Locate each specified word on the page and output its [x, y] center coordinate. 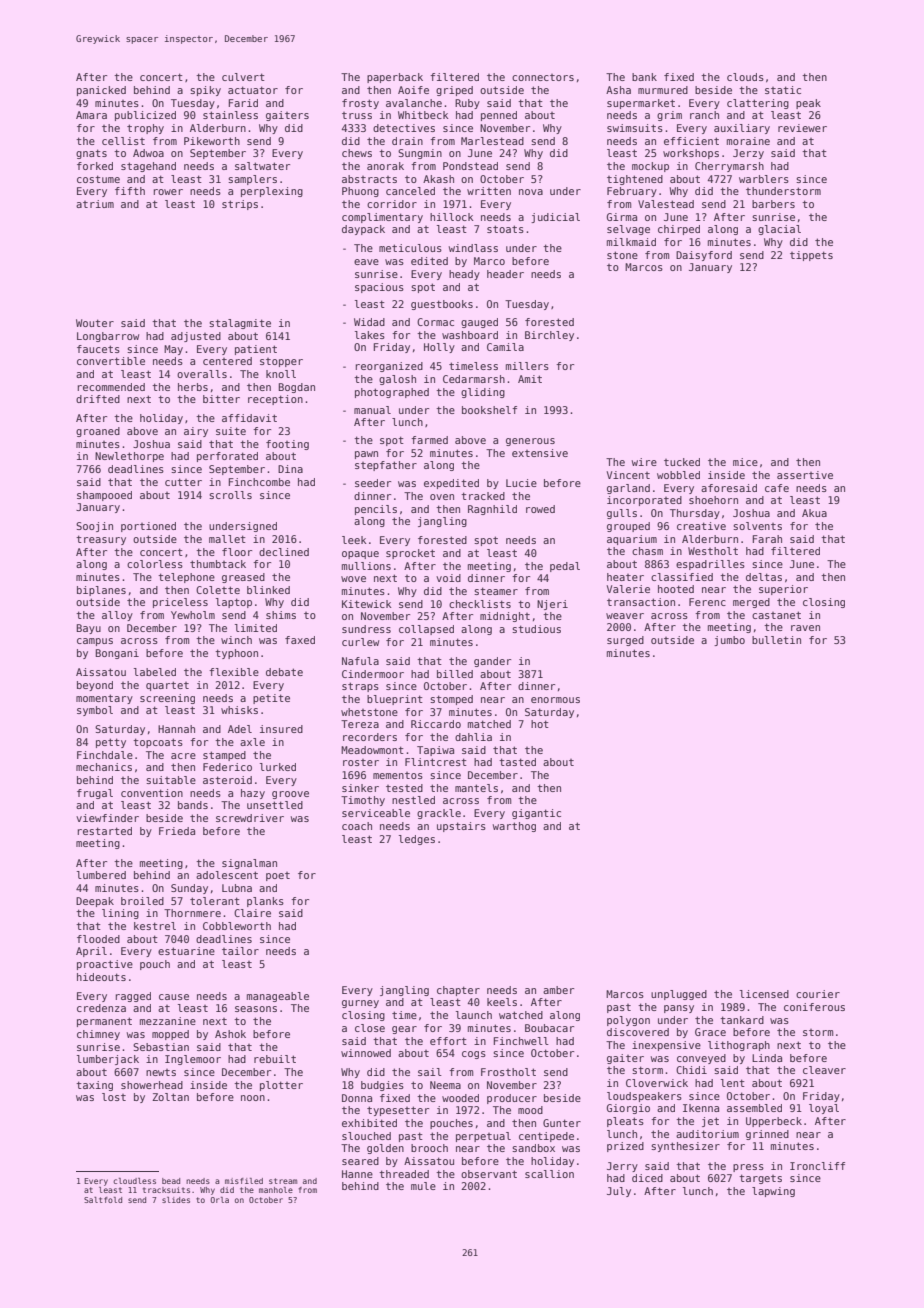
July [619, 1192]
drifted [98, 399]
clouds [745, 77]
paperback [395, 78]
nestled [413, 800]
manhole [276, 1190]
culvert [243, 77]
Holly [439, 348]
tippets [811, 256]
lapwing [773, 1192]
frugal [95, 794]
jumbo [729, 641]
